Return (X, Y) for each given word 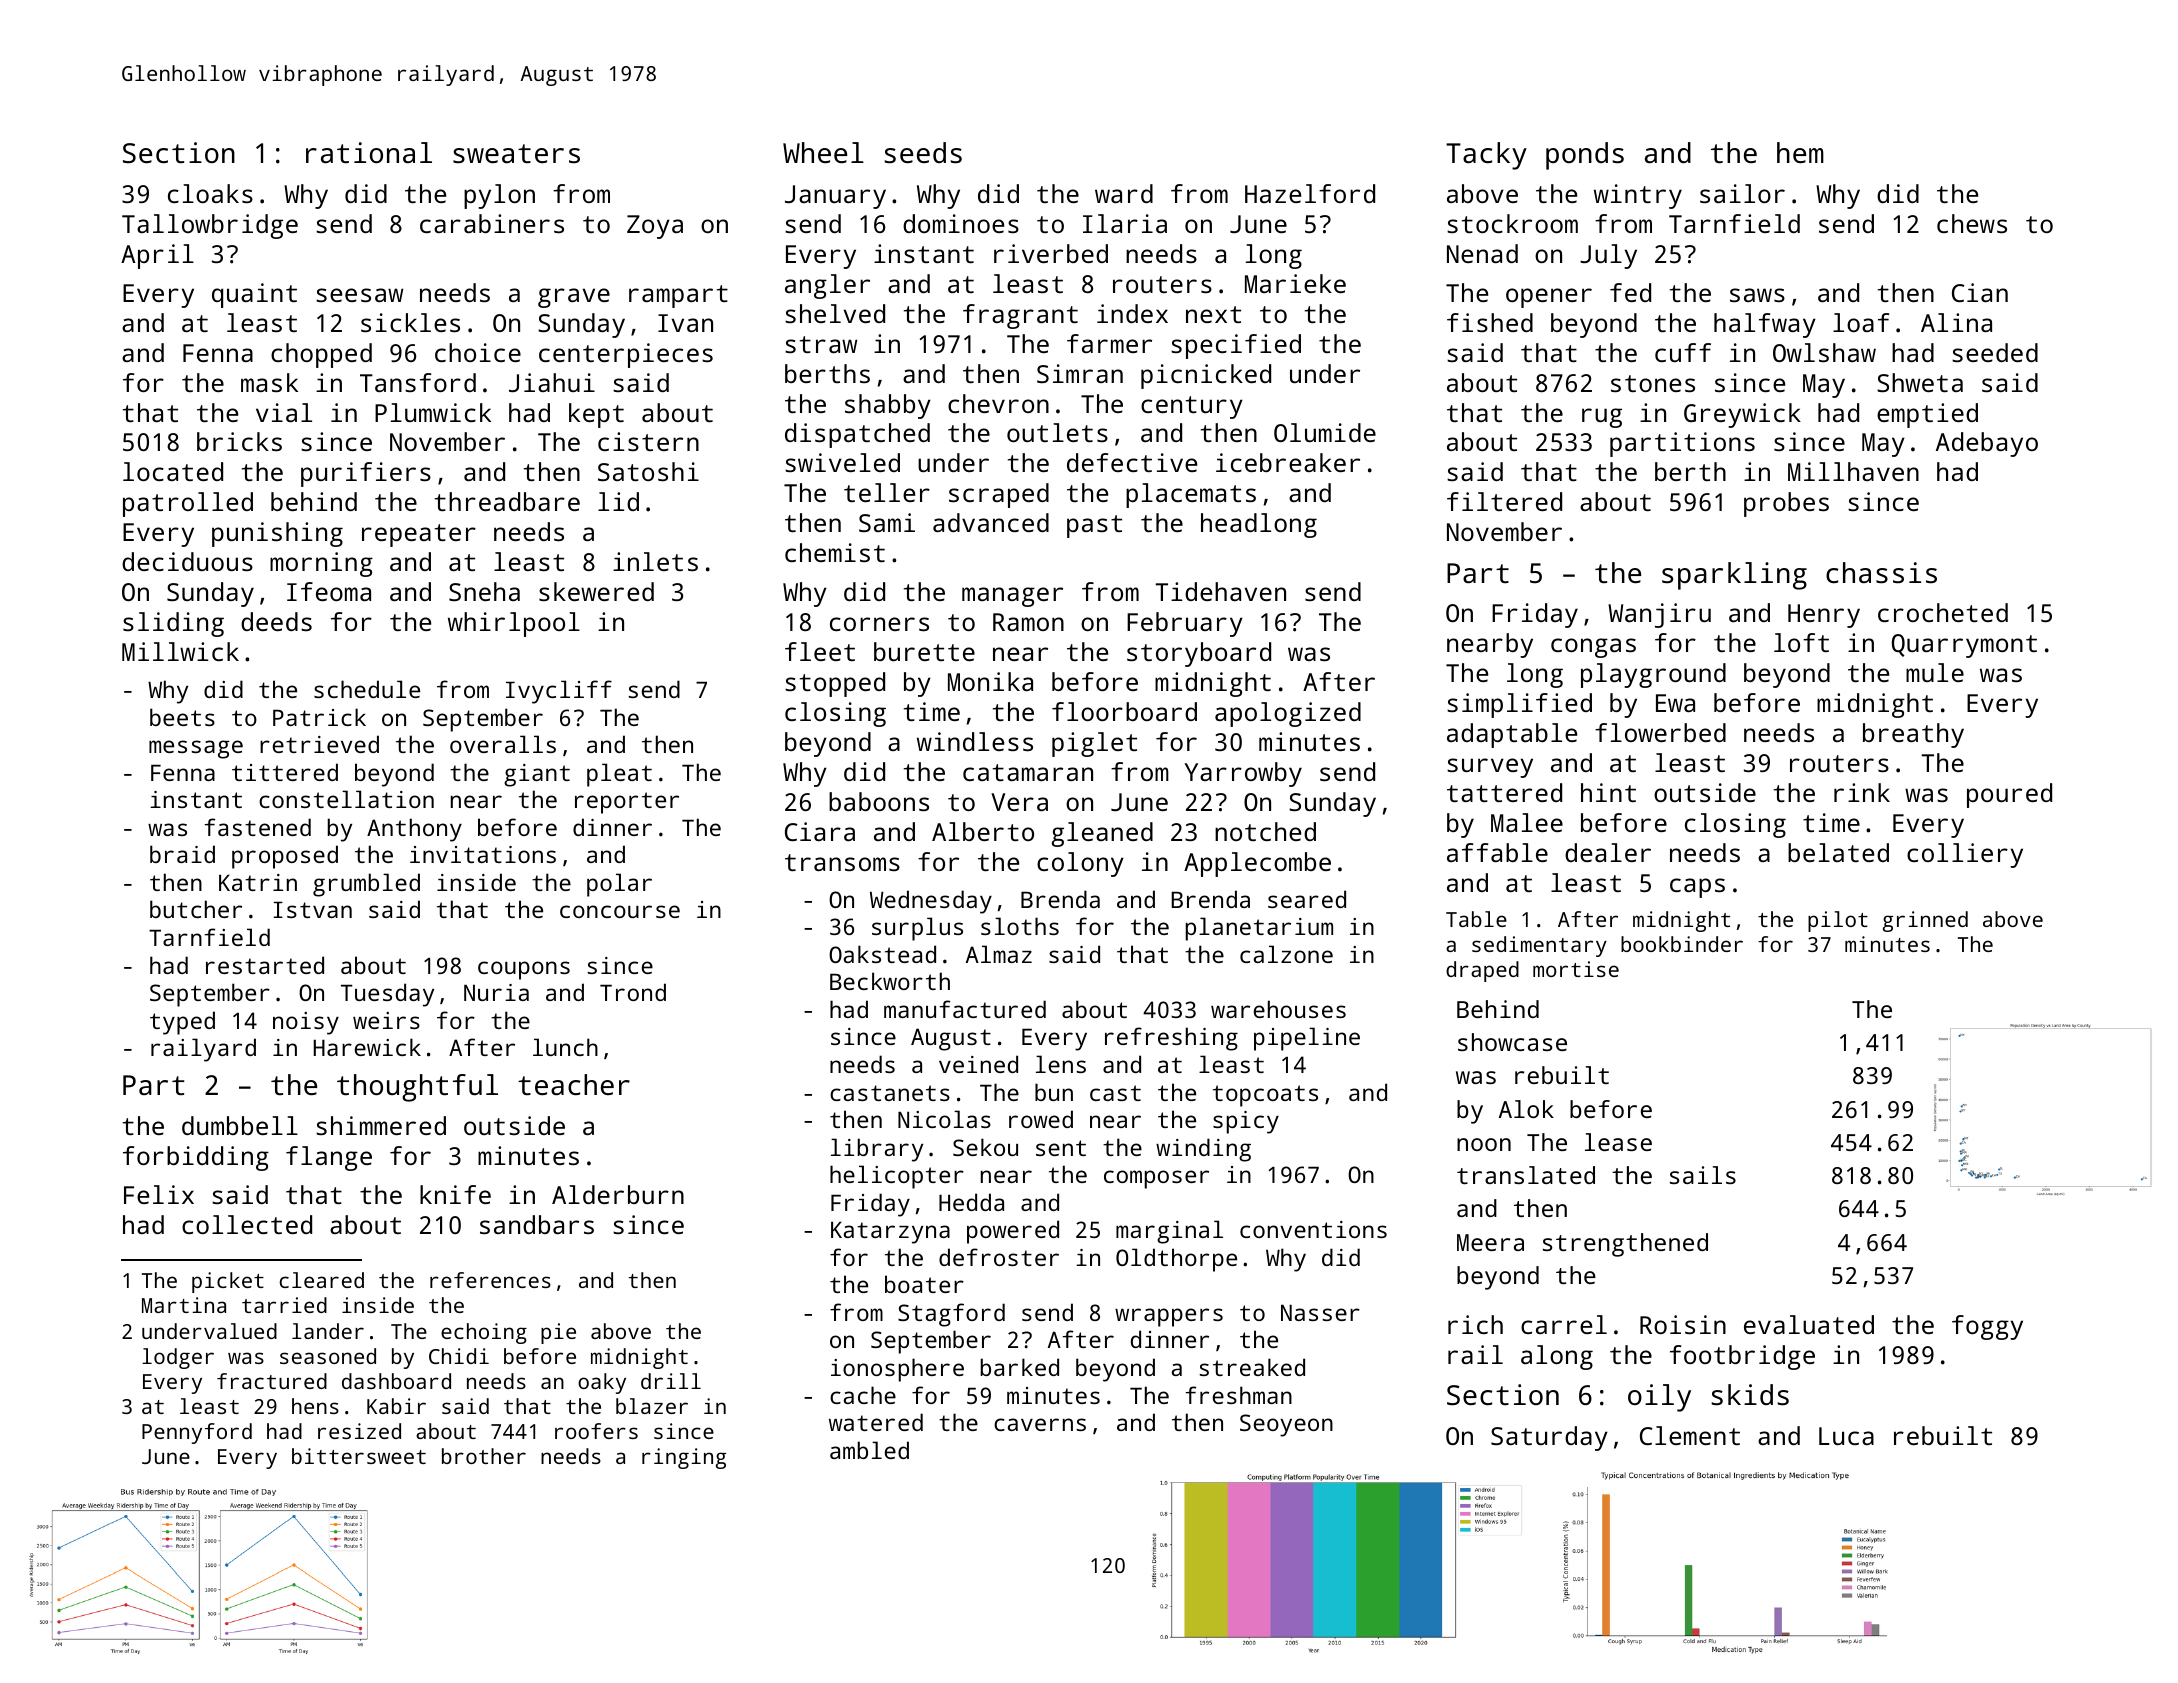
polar (619, 885)
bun (1054, 1092)
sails (1703, 1175)
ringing (684, 1458)
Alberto (983, 831)
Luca (1846, 1436)
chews (1972, 223)
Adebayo (1987, 444)
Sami (887, 522)
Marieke (1295, 283)
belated (1838, 852)
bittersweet (359, 1456)
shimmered (381, 1125)
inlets (655, 561)
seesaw (359, 295)
